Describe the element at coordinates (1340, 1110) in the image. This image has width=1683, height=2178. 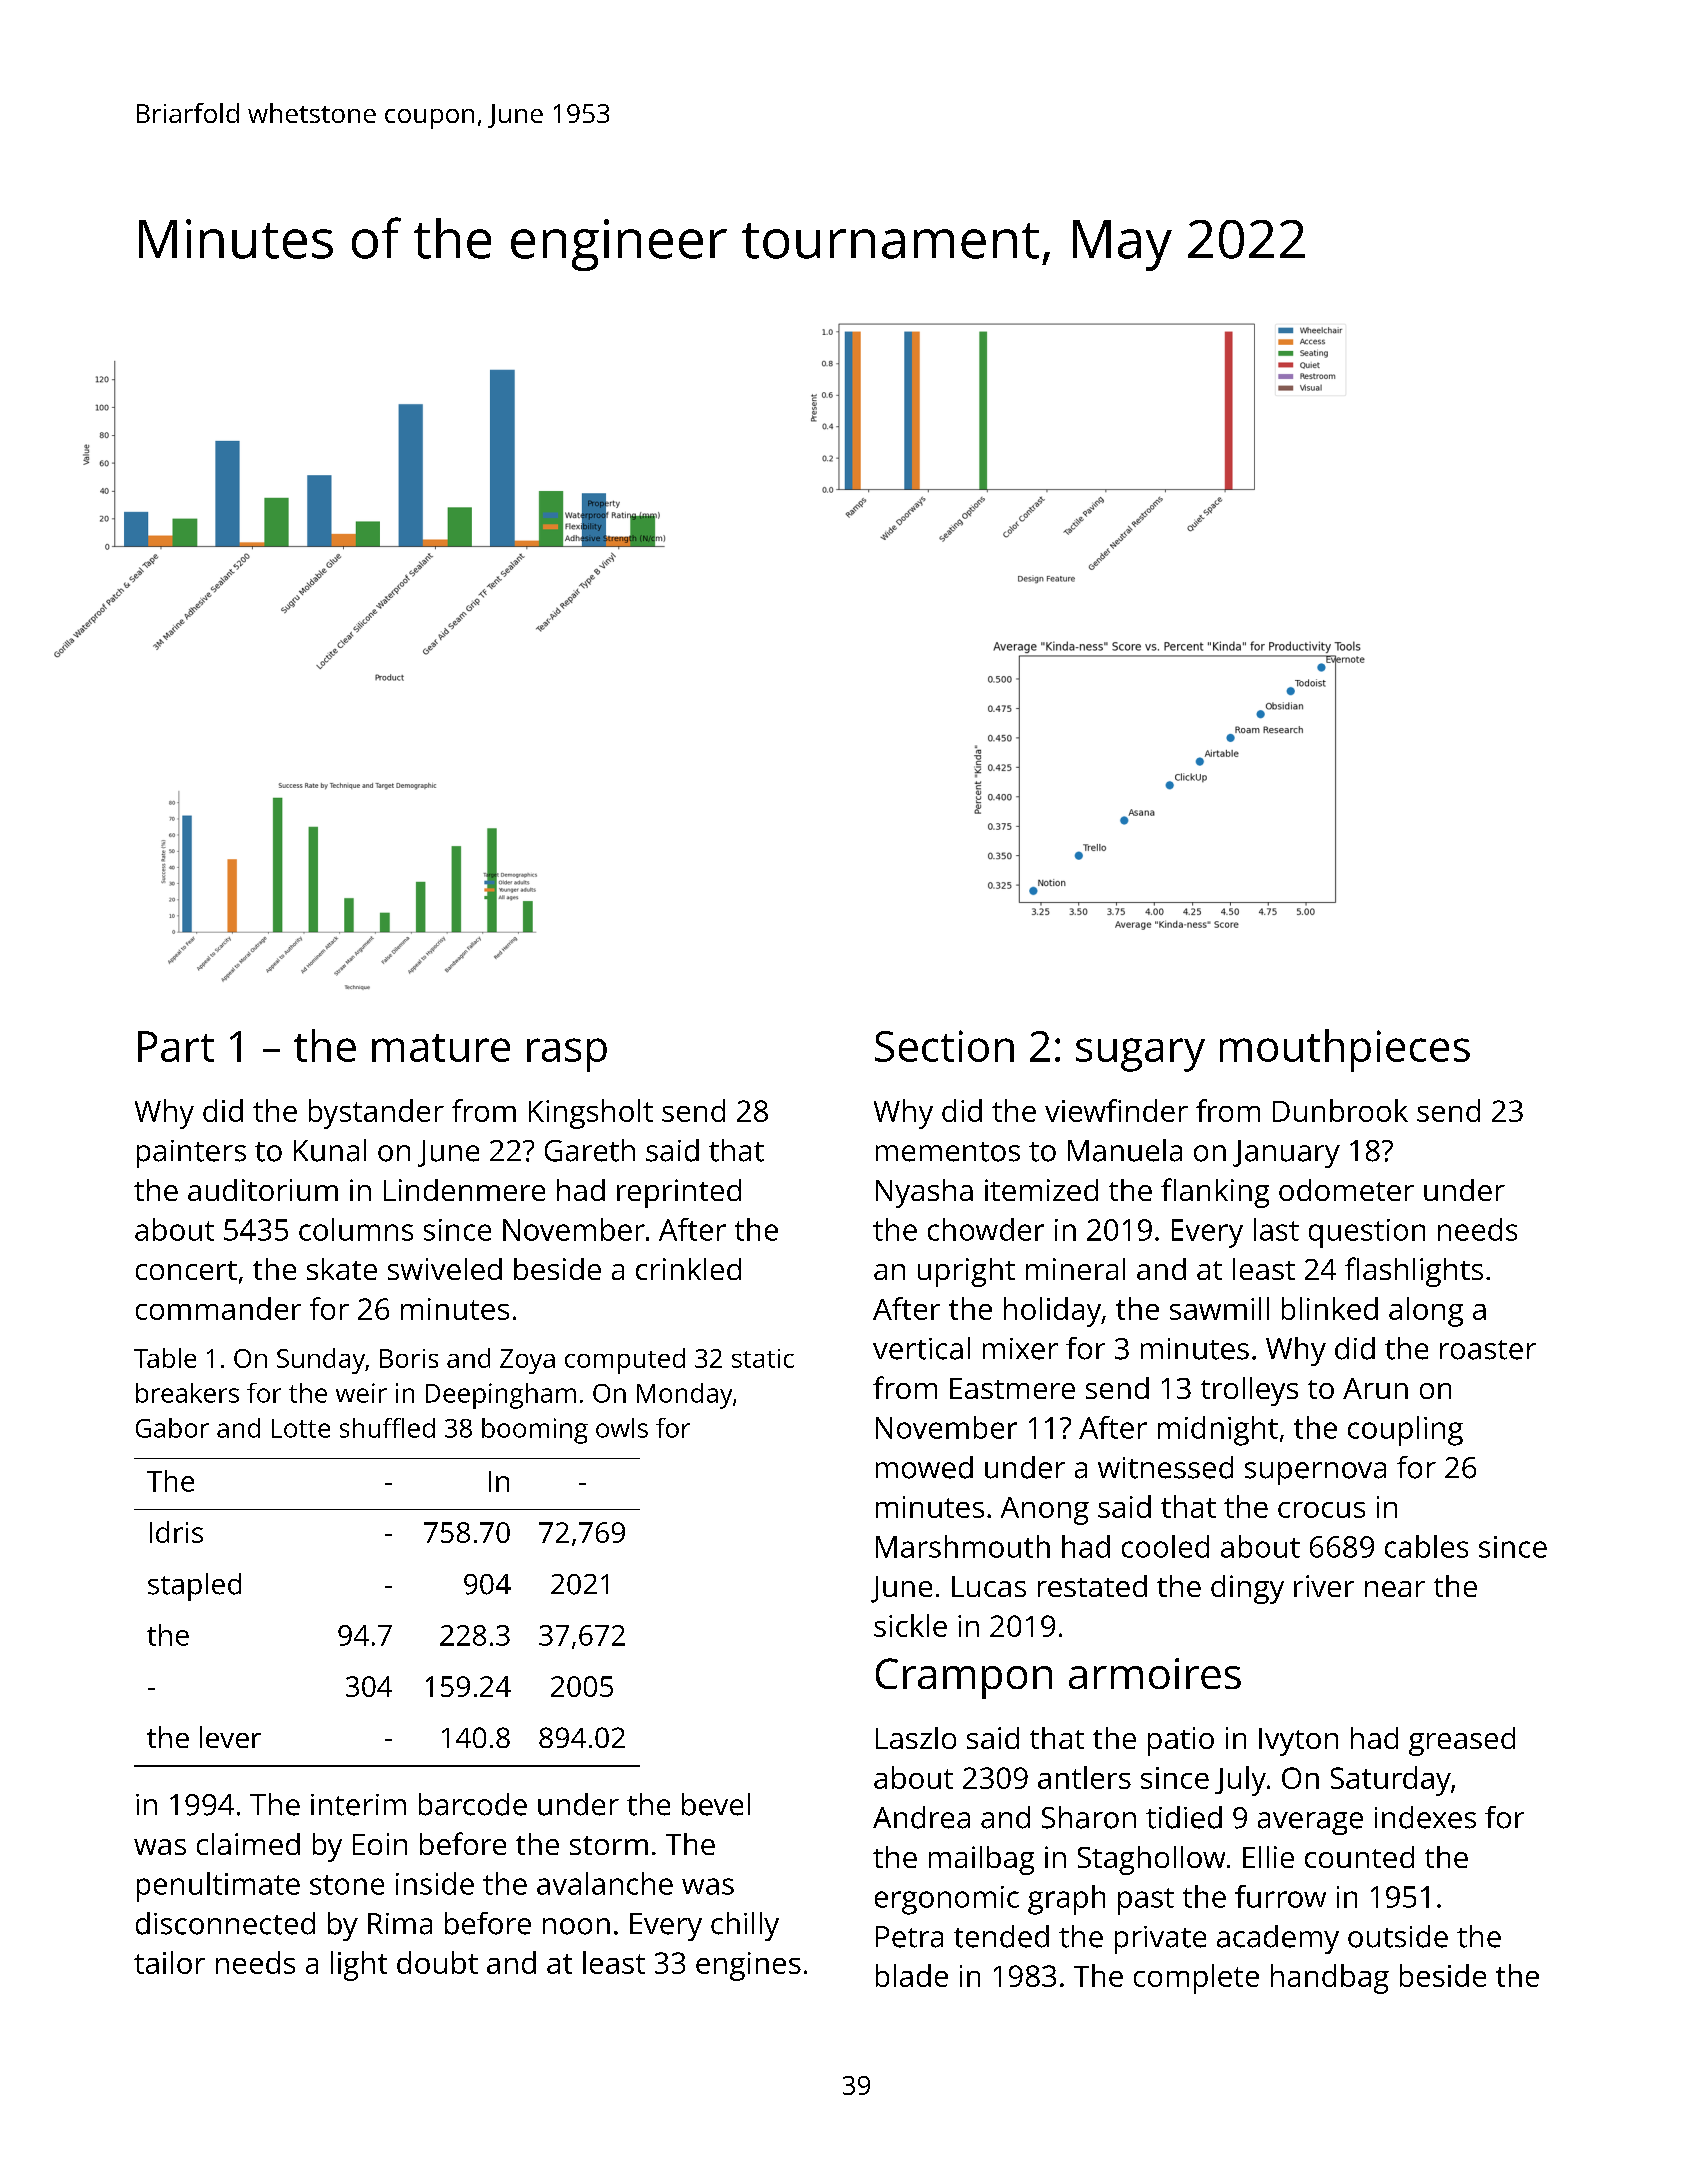
I see `Dunbrook` at that location.
